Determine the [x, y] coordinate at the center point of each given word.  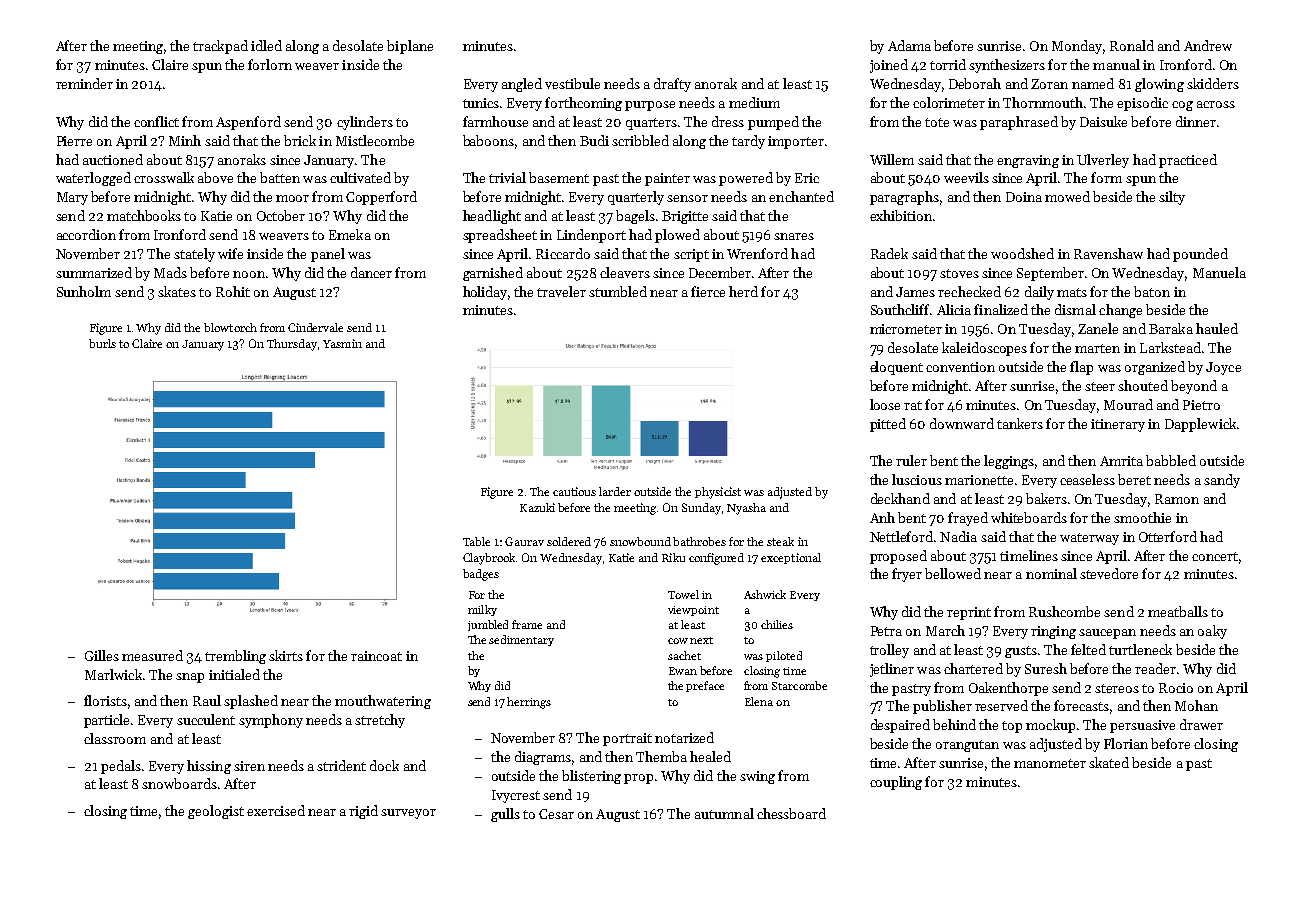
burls [102, 343]
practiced [1188, 161]
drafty [672, 85]
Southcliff [900, 309]
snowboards [179, 783]
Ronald [1132, 45]
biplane [410, 47]
